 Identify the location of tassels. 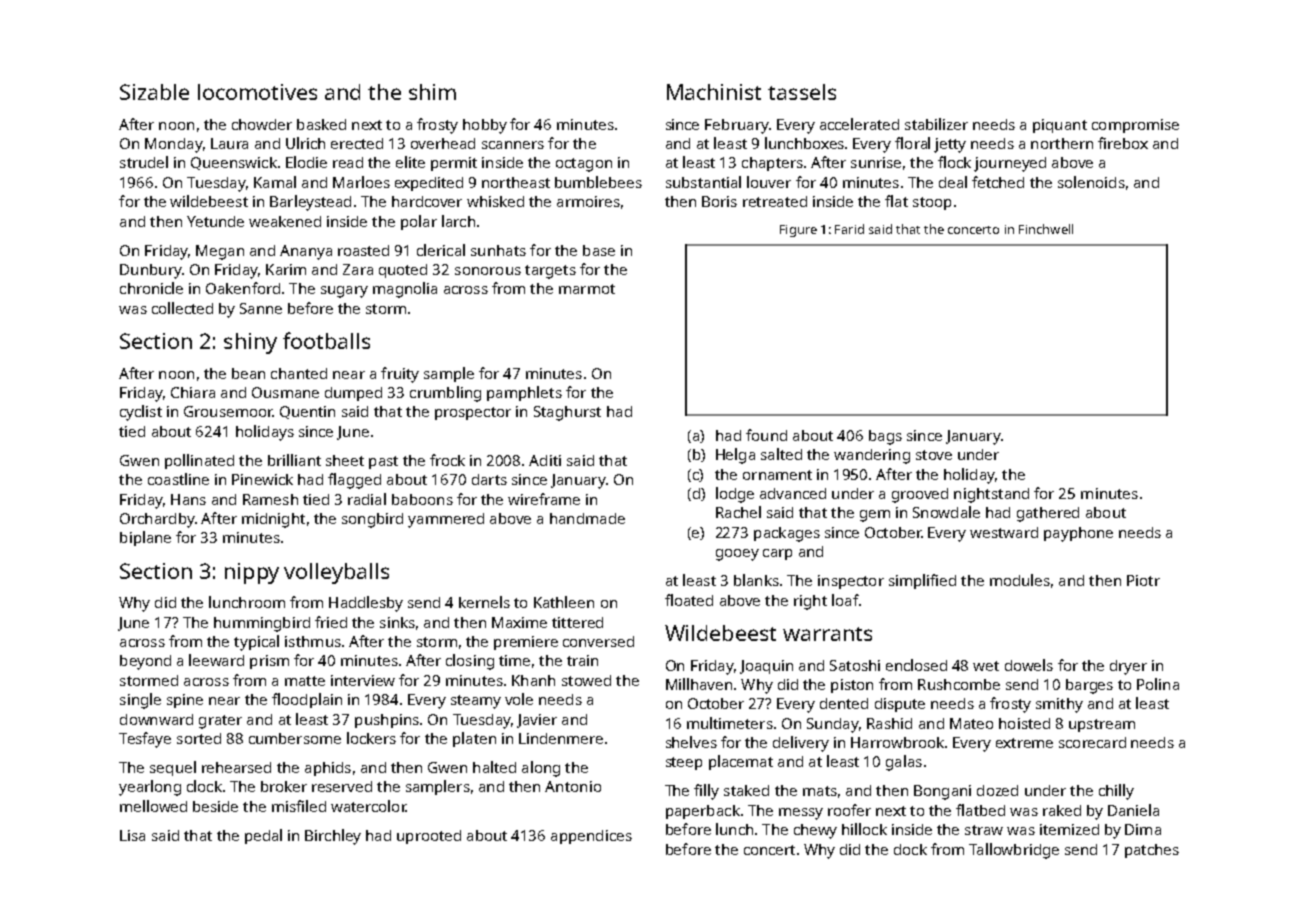
(802, 92).
